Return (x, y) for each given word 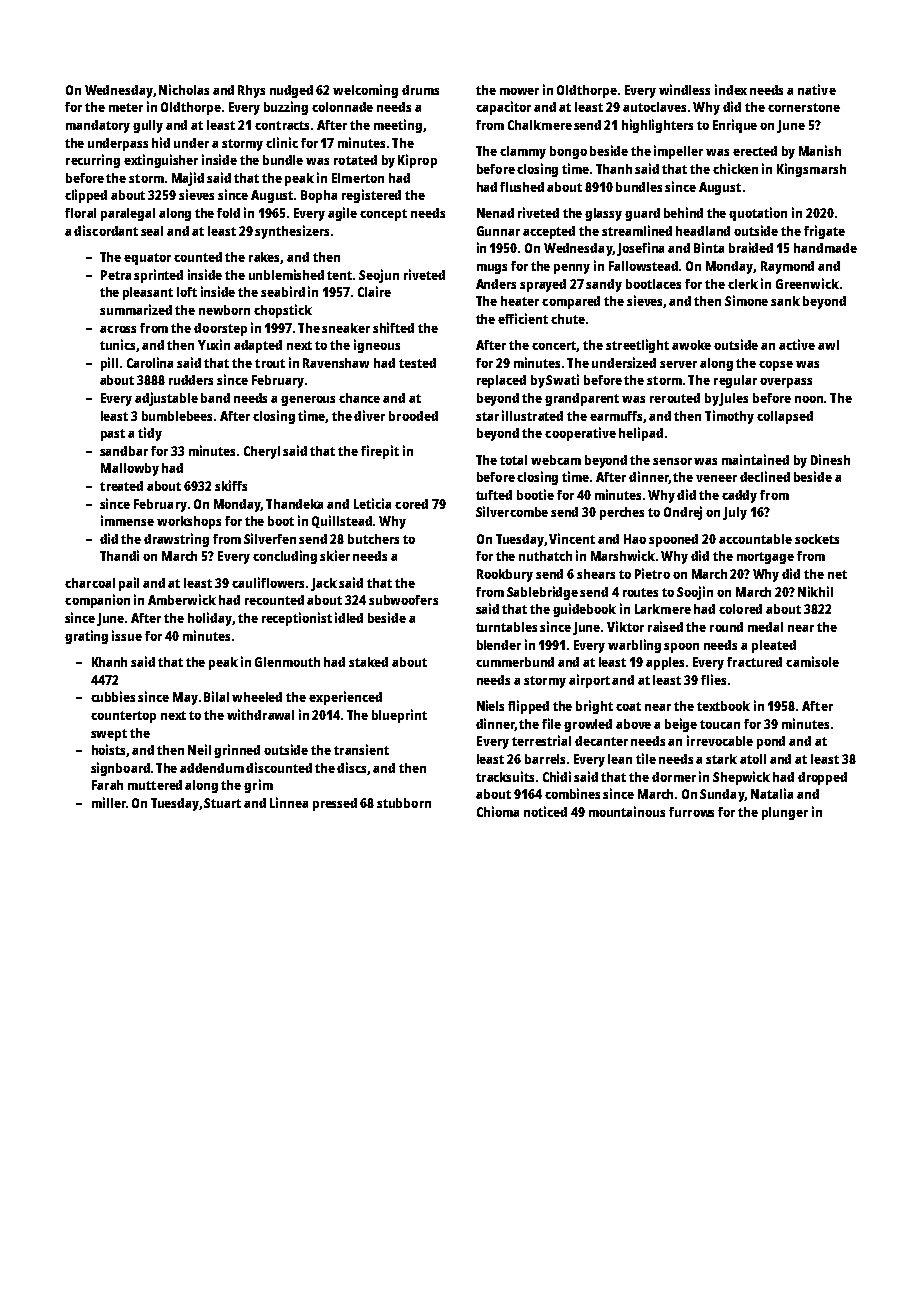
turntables (506, 627)
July (735, 513)
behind (683, 212)
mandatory (98, 126)
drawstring (176, 540)
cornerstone (804, 107)
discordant (106, 230)
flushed (522, 187)
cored (411, 504)
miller (109, 802)
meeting (398, 126)
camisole (812, 661)
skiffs (231, 485)
